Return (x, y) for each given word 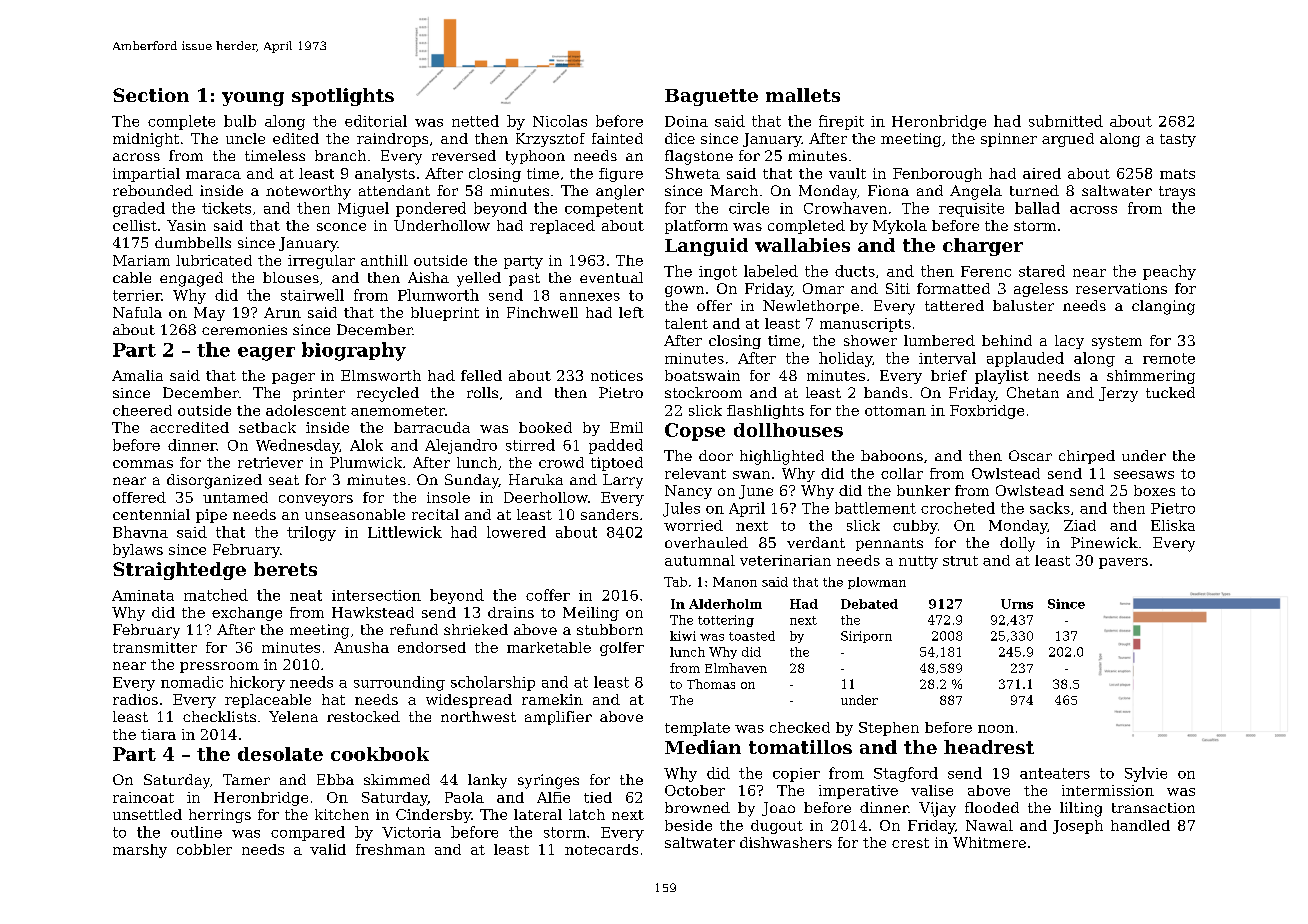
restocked (363, 716)
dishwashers (786, 842)
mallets (803, 95)
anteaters (1055, 773)
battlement (875, 508)
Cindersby (433, 816)
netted (475, 121)
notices (617, 375)
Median (703, 747)
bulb (240, 121)
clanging (1163, 307)
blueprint (445, 314)
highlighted (782, 457)
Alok (366, 445)
